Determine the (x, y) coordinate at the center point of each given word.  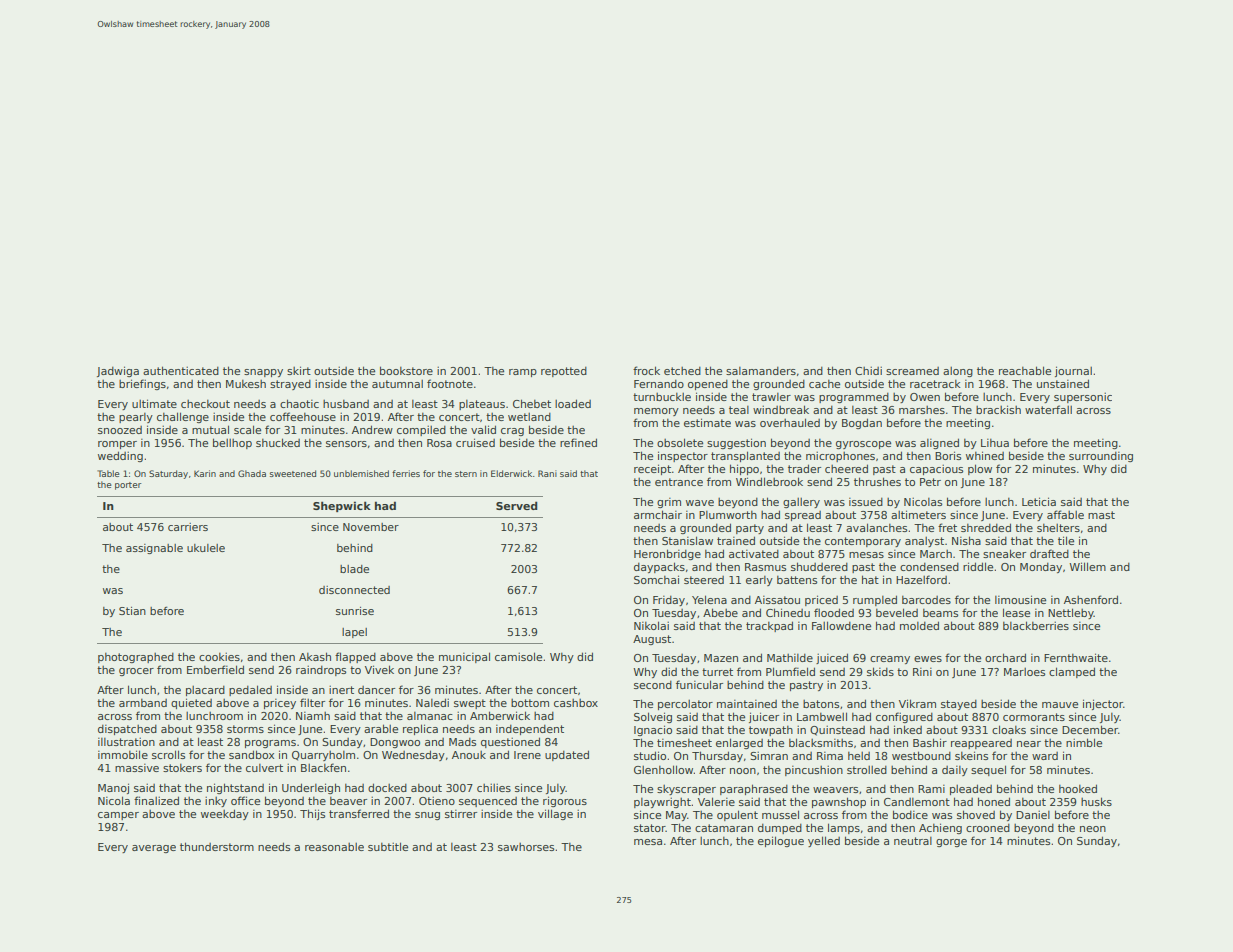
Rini (922, 672)
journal (1073, 371)
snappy (263, 373)
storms (245, 729)
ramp (523, 373)
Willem (1087, 566)
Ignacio (653, 730)
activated (754, 553)
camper (118, 816)
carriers (188, 527)
